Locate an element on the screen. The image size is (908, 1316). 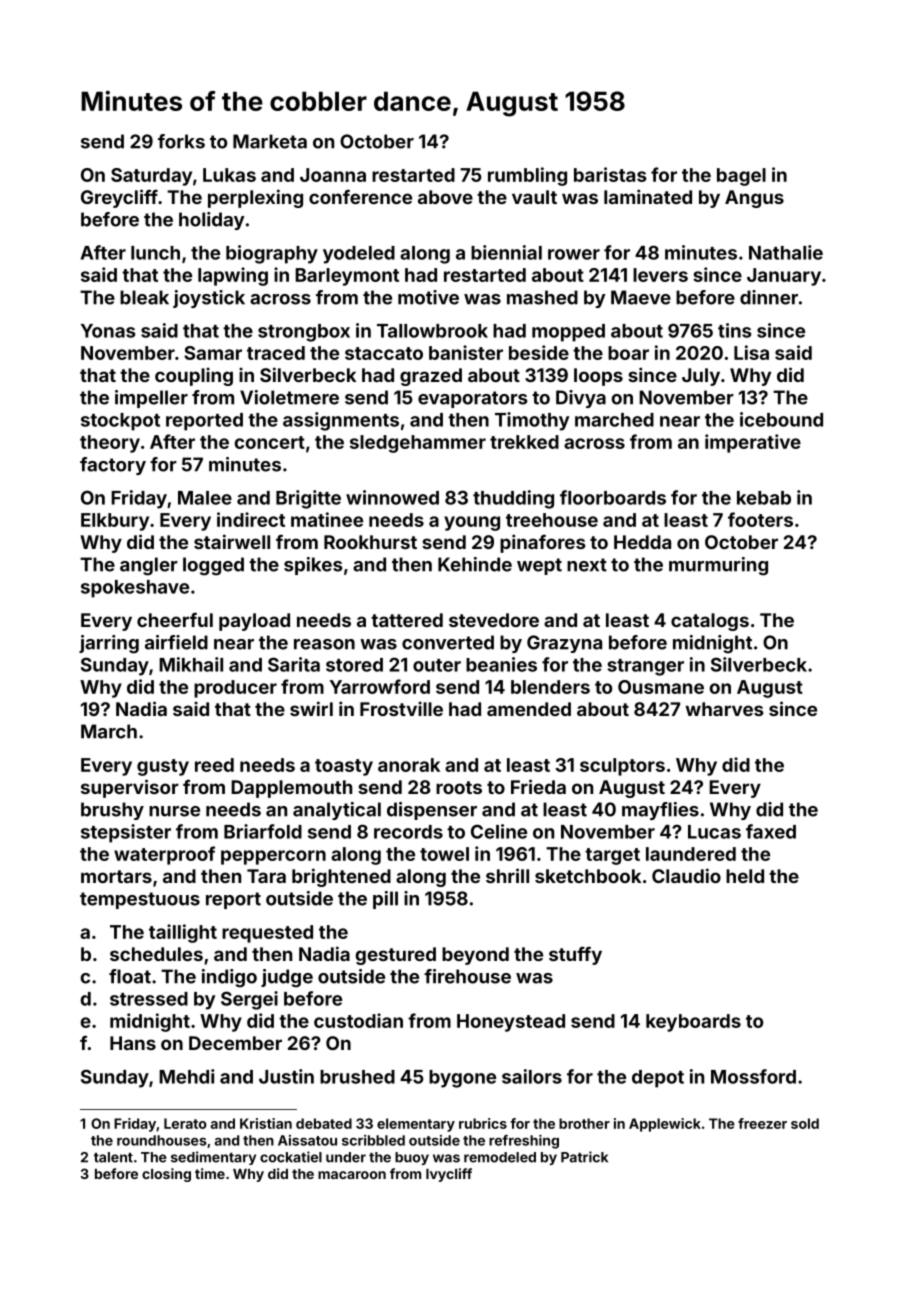
beyond is located at coordinates (475, 956).
